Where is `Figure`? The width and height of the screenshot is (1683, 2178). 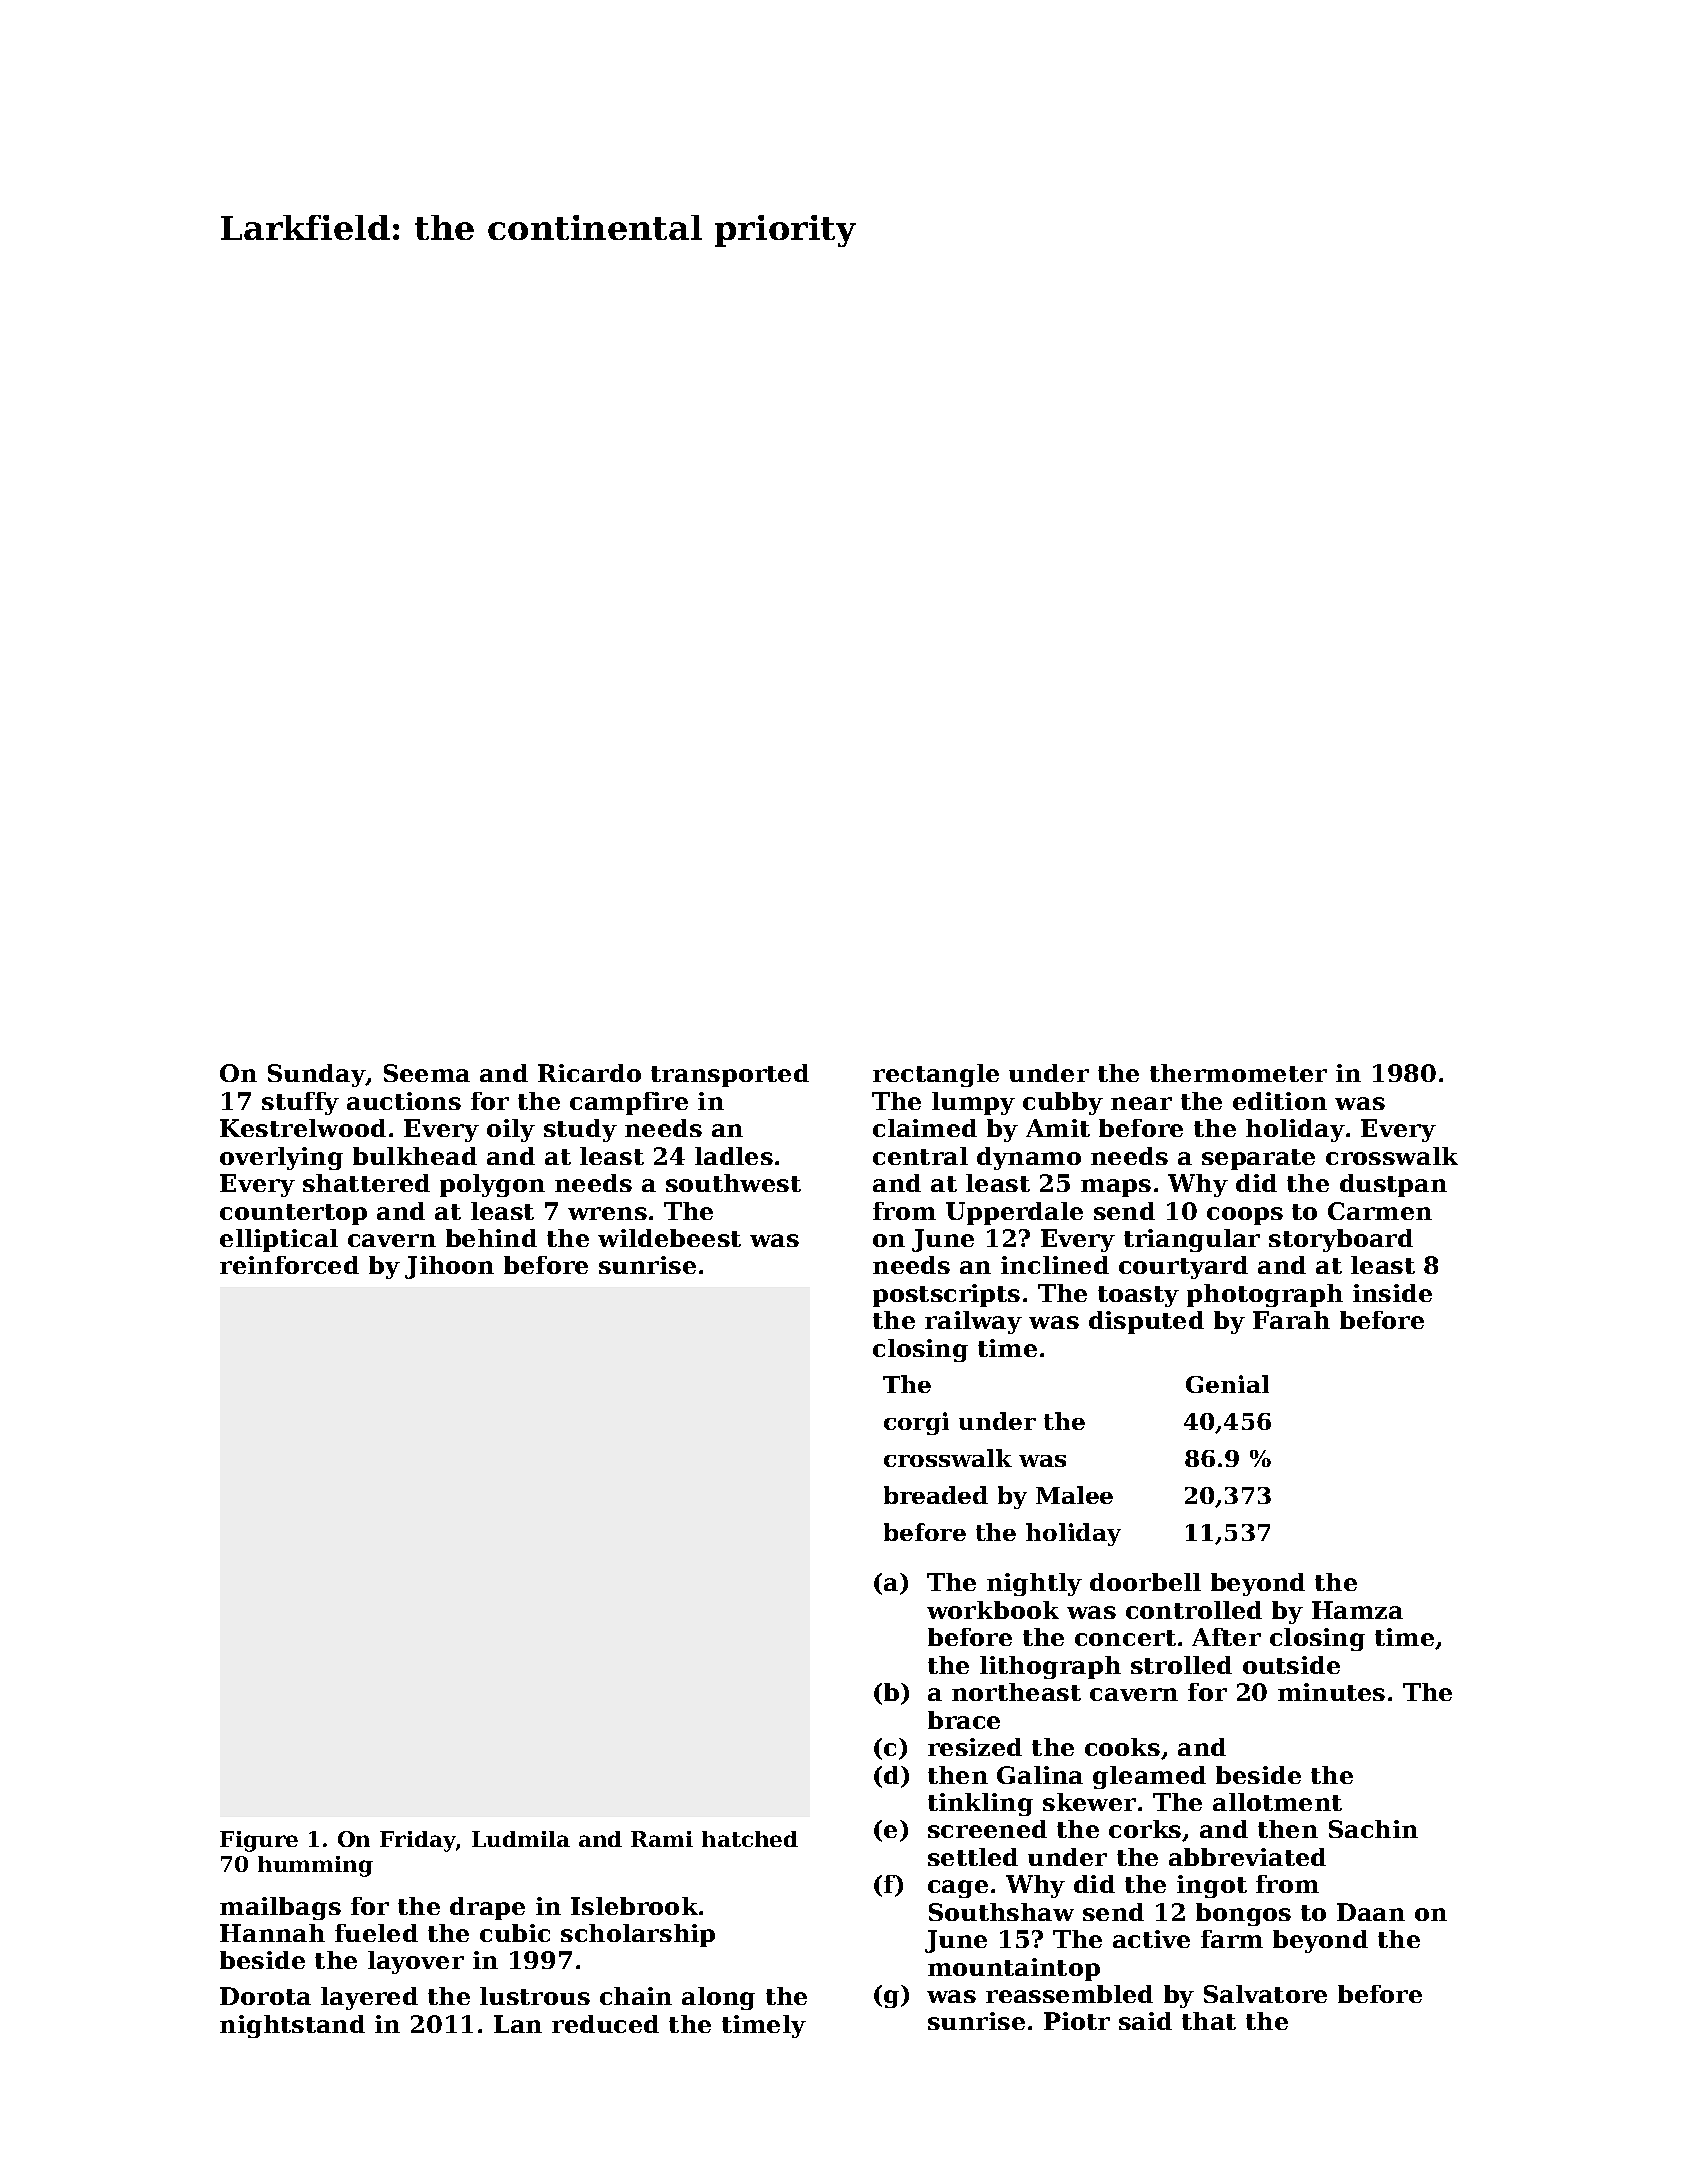 Figure is located at coordinates (259, 1841).
